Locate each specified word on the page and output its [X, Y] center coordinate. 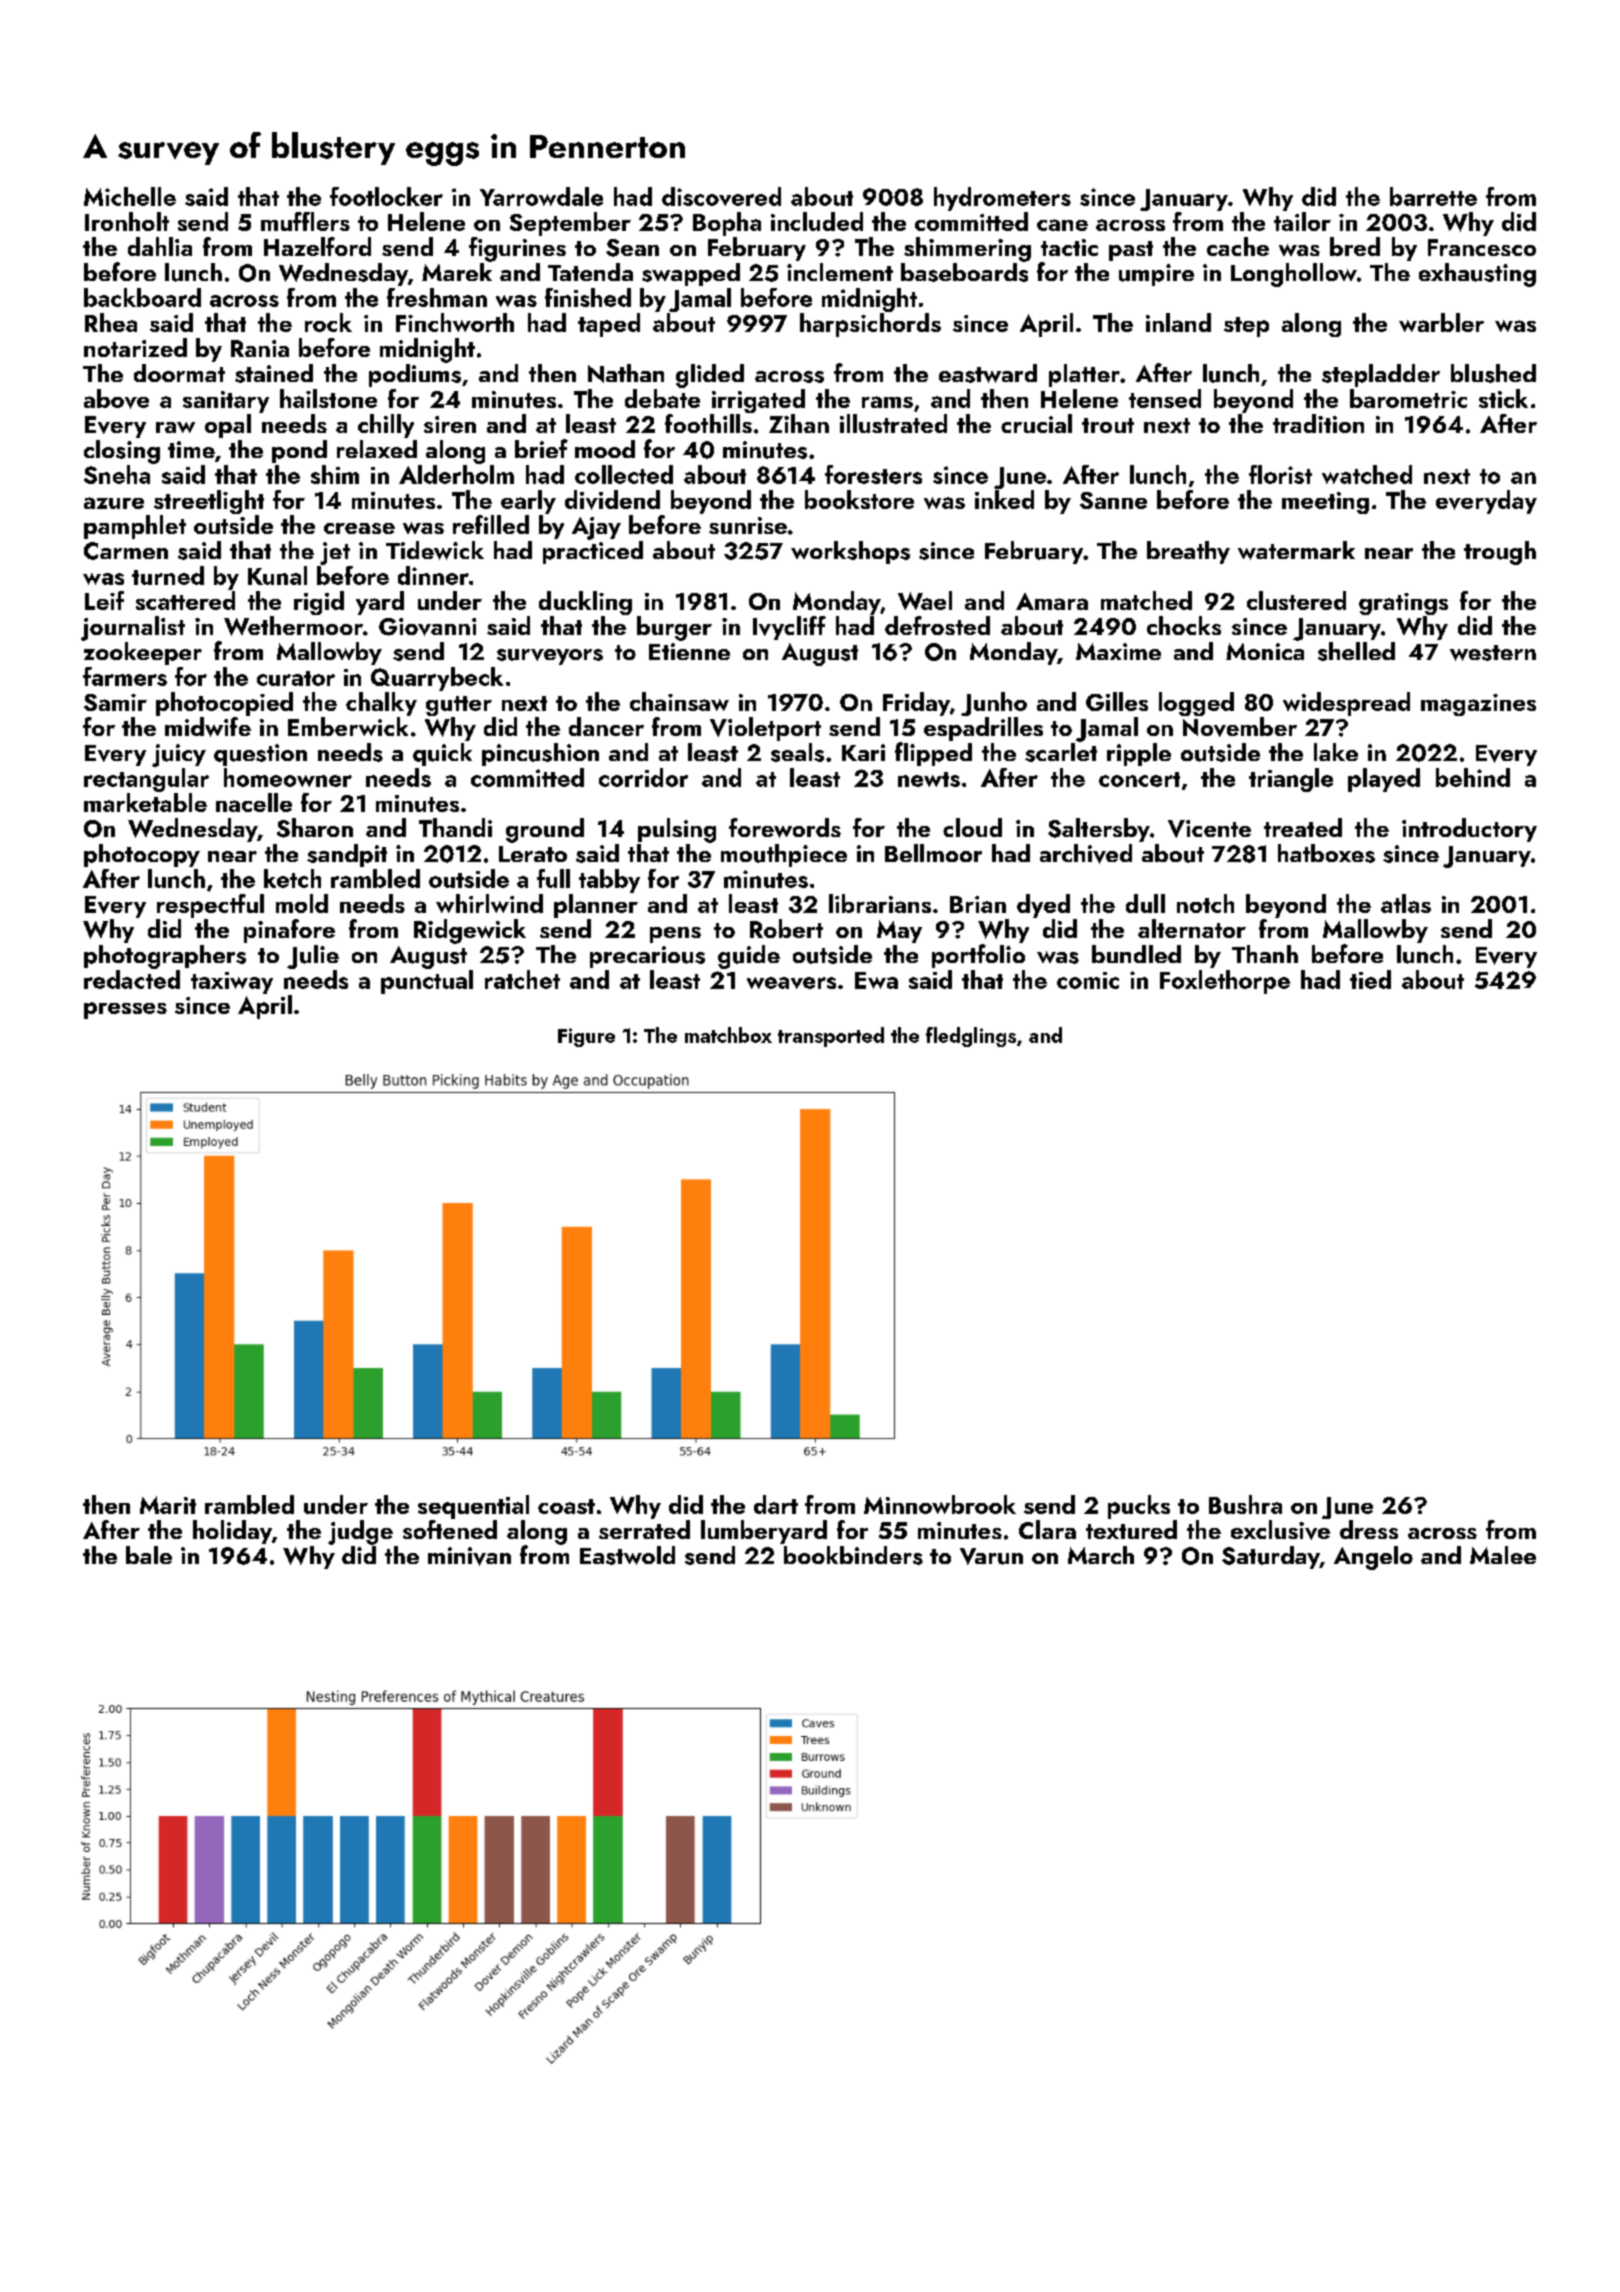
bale [149, 1555]
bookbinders [853, 1555]
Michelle [130, 196]
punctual [427, 982]
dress [1369, 1529]
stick [1503, 398]
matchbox [728, 1035]
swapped [691, 274]
